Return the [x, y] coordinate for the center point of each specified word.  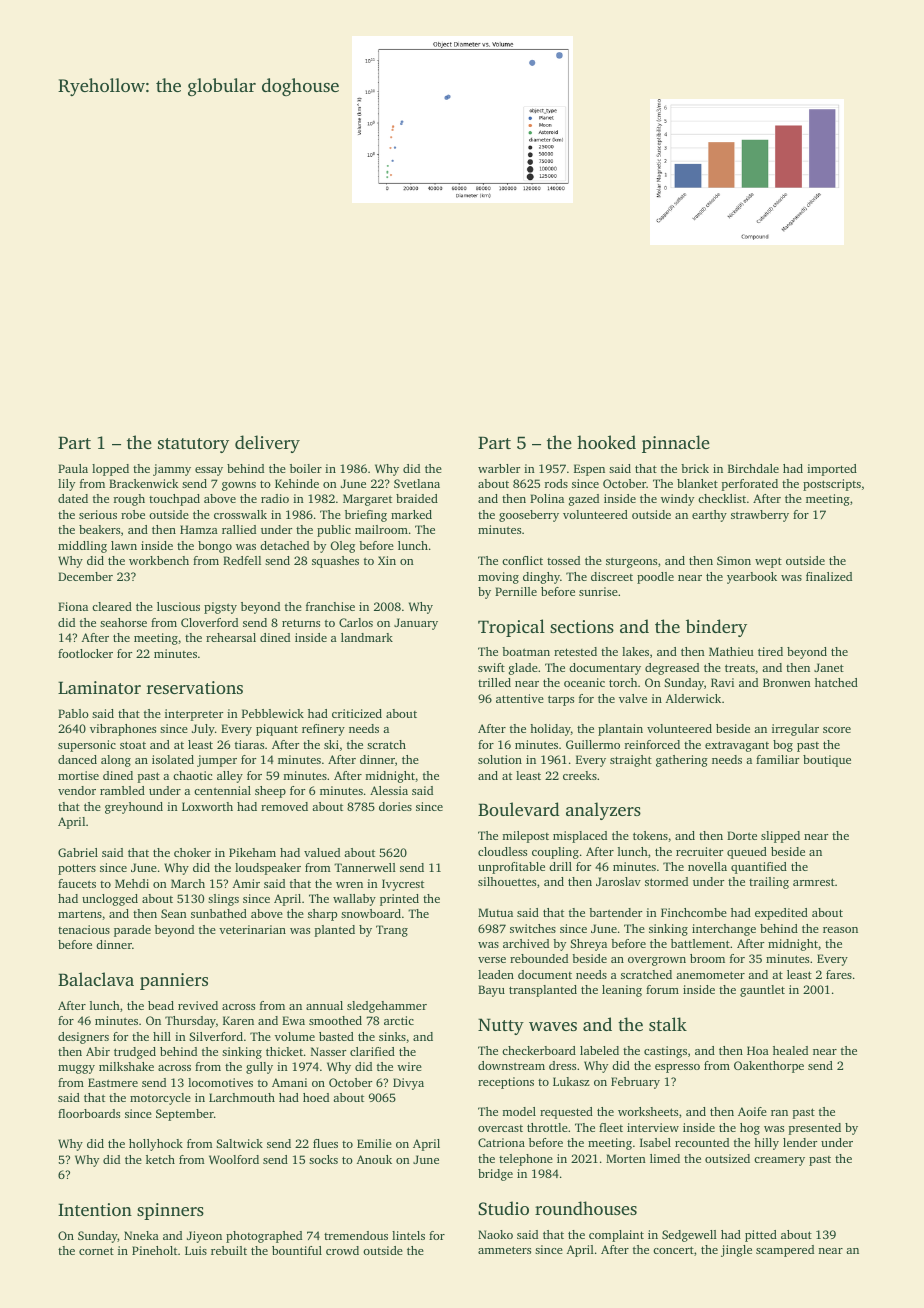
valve [633, 698]
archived [526, 943]
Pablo [73, 713]
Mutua [495, 912]
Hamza [199, 529]
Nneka [141, 1235]
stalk [668, 1024]
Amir [246, 883]
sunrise [598, 591]
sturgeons [631, 562]
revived [198, 1005]
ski [331, 744]
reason [840, 930]
